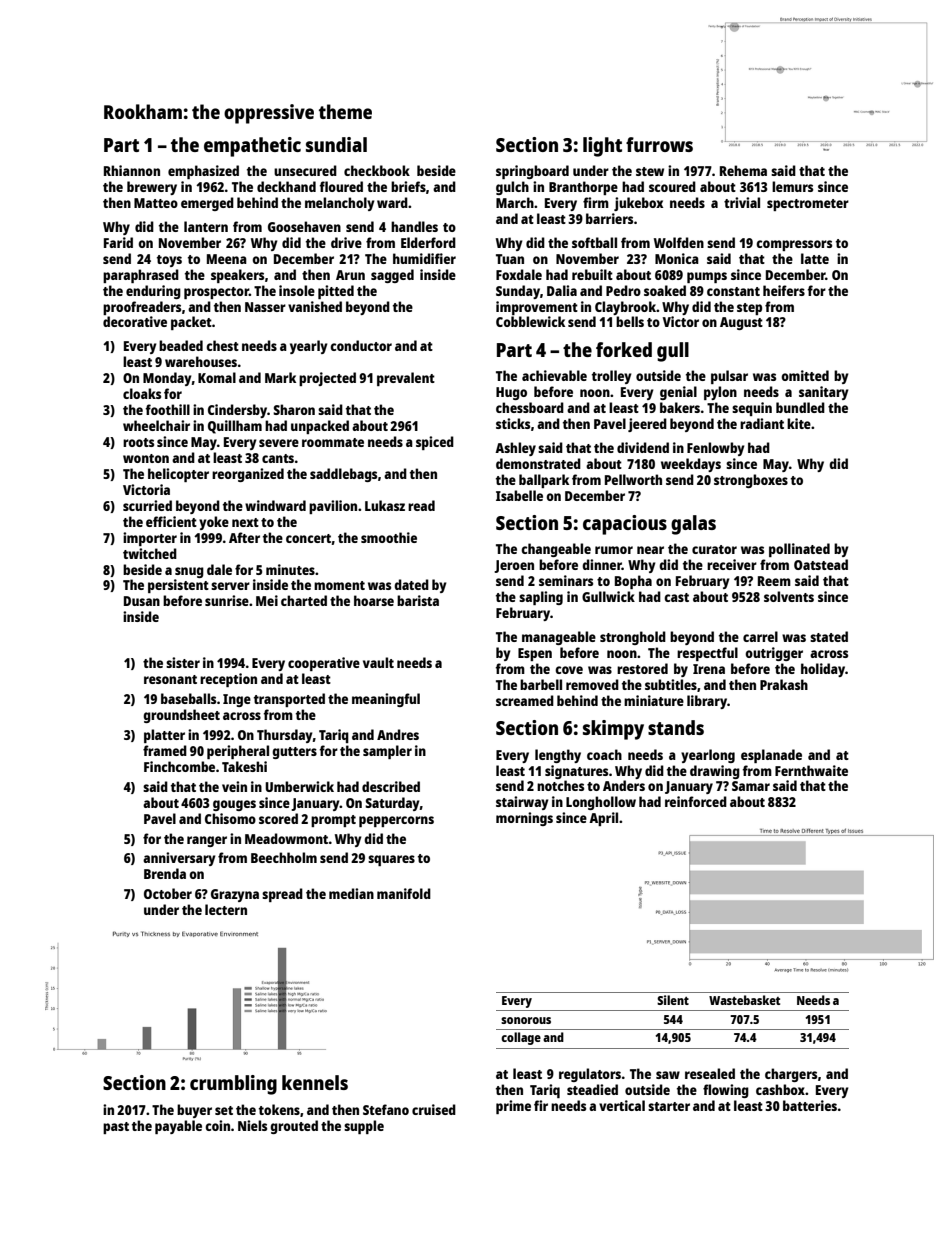  Describe the element at coordinates (762, 423) in the page. I see `radiant` at that location.
